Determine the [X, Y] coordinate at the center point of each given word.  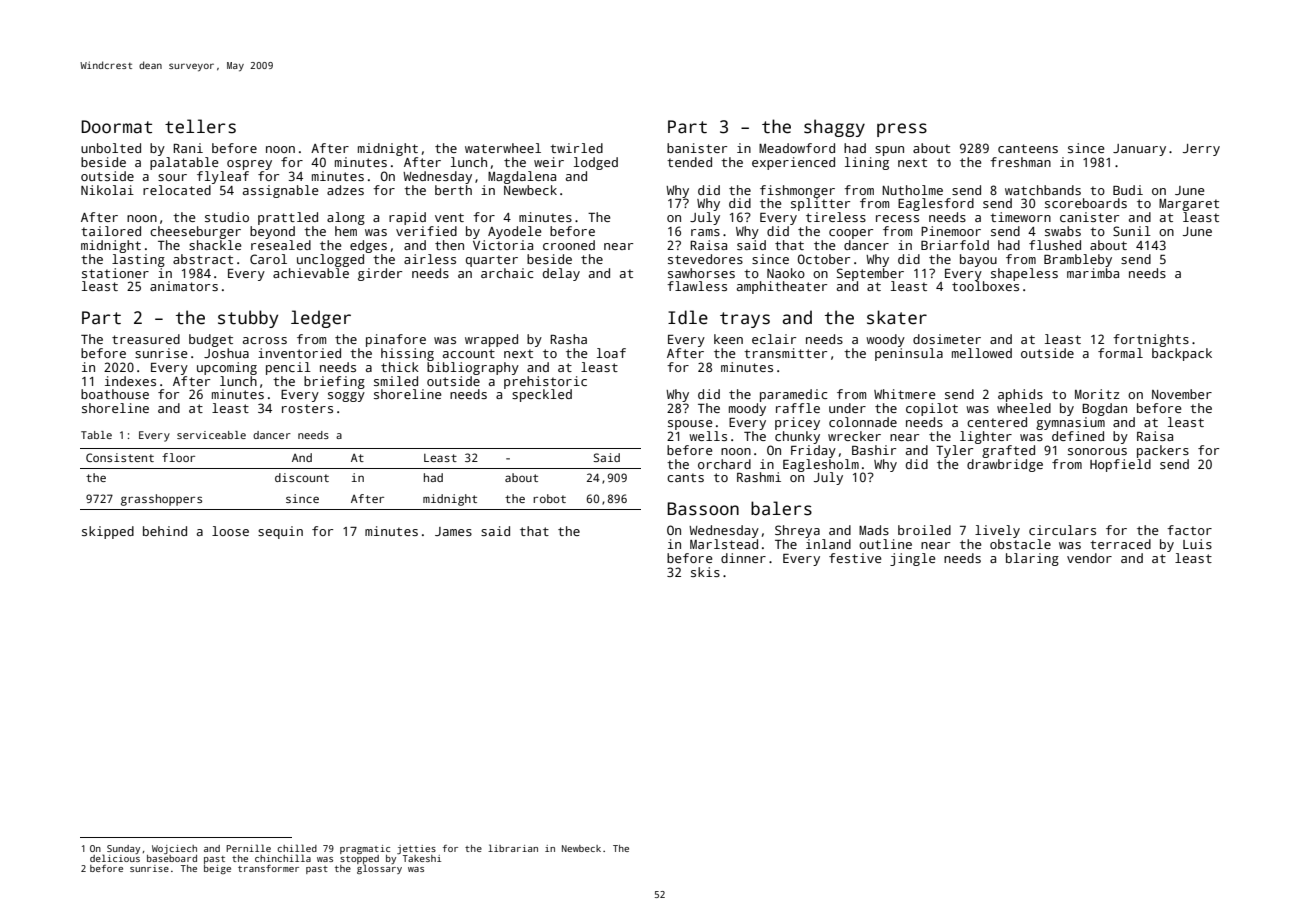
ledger [321, 319]
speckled [542, 395]
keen [728, 339]
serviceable [211, 435]
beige [217, 869]
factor [1189, 530]
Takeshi [422, 858]
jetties [416, 849]
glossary [379, 869]
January [1139, 150]
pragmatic [365, 849]
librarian [513, 848]
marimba [1093, 273]
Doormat [116, 127]
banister [697, 148]
